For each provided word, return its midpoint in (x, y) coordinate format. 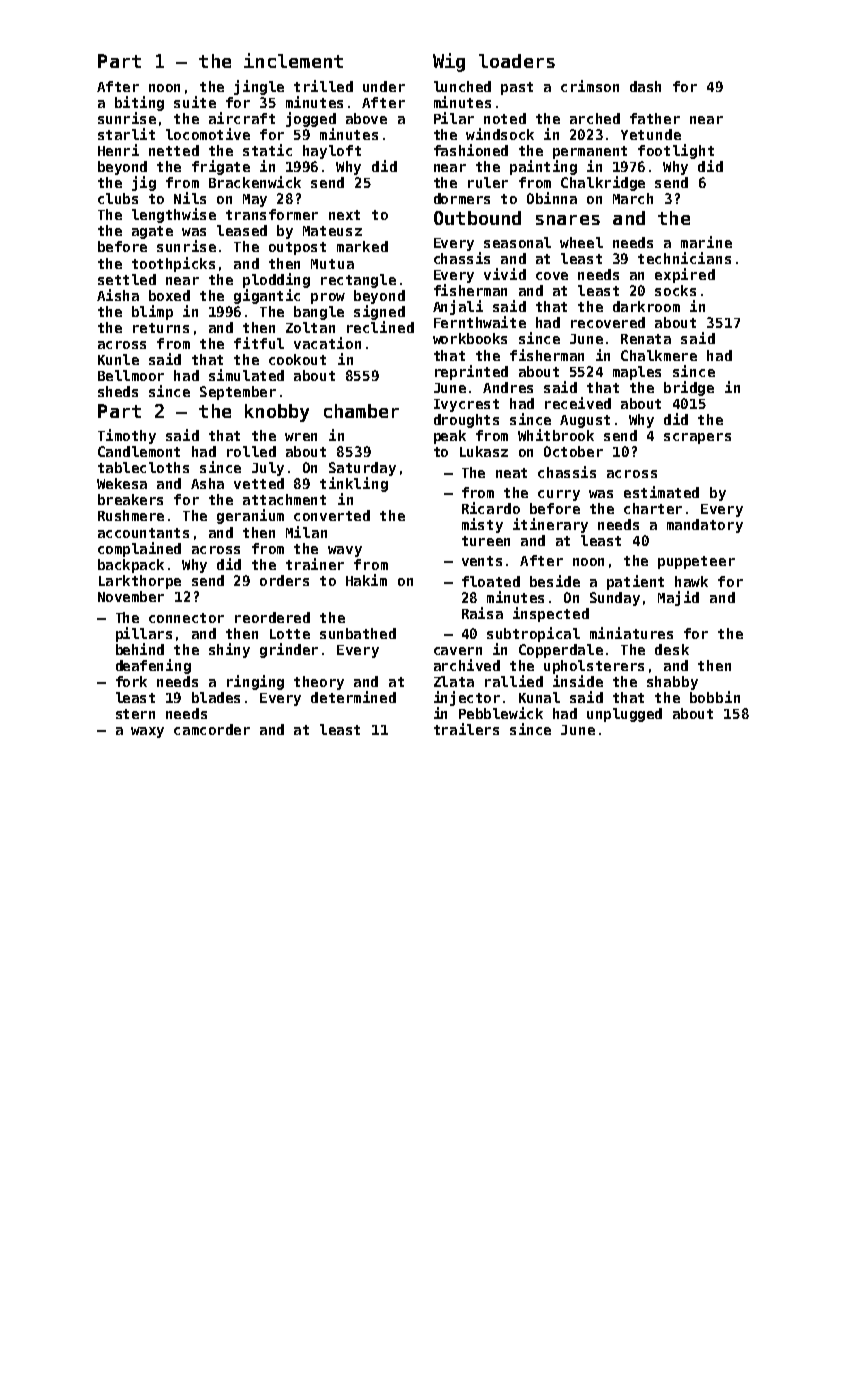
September (238, 393)
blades (216, 697)
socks (675, 290)
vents (482, 561)
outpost (297, 248)
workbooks (470, 338)
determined (353, 697)
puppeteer (696, 562)
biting (139, 103)
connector (186, 618)
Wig (449, 62)
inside (578, 681)
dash (645, 86)
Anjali (458, 307)
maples (637, 373)
